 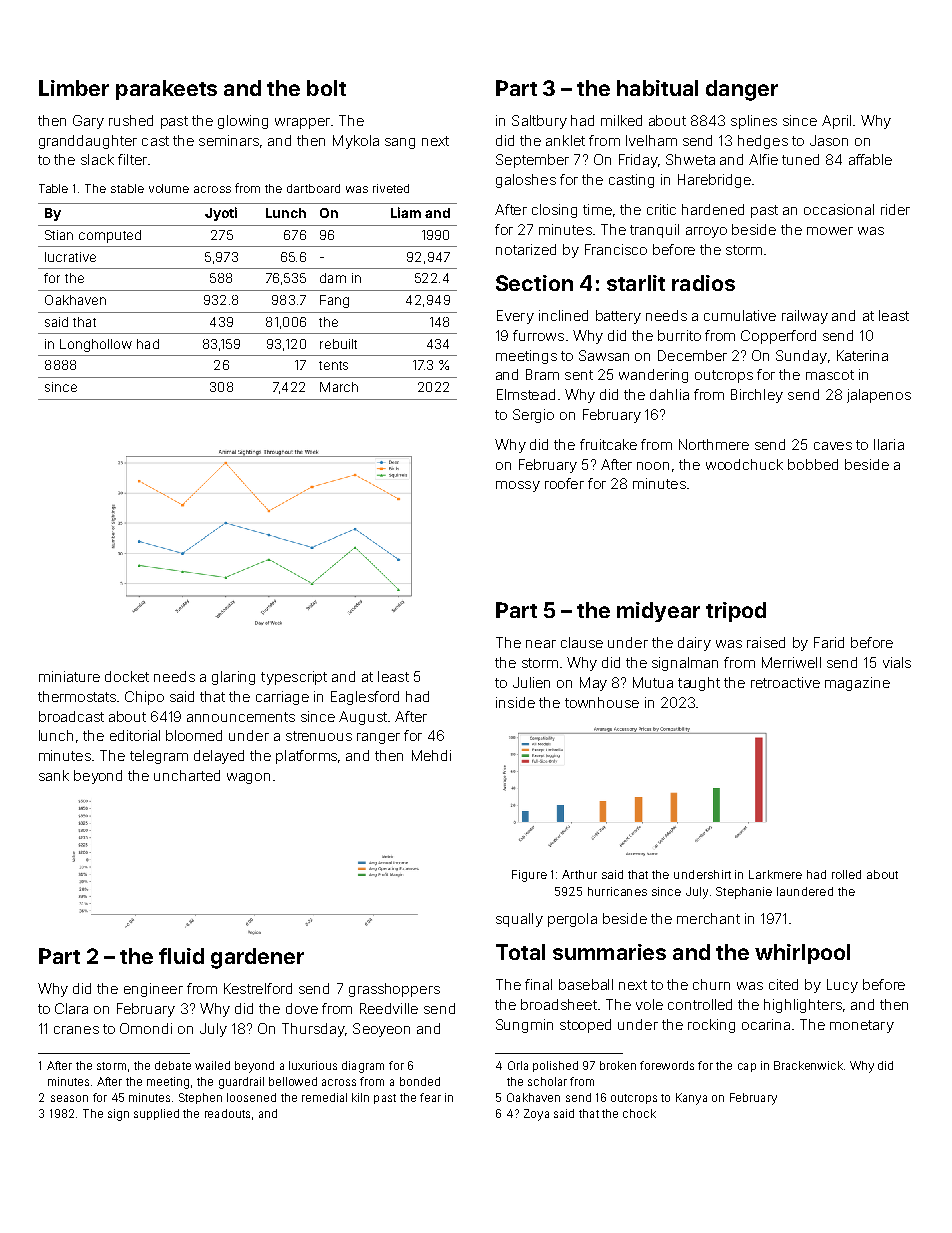 What do you see at coordinates (829, 140) in the document?
I see `Jason` at bounding box center [829, 140].
